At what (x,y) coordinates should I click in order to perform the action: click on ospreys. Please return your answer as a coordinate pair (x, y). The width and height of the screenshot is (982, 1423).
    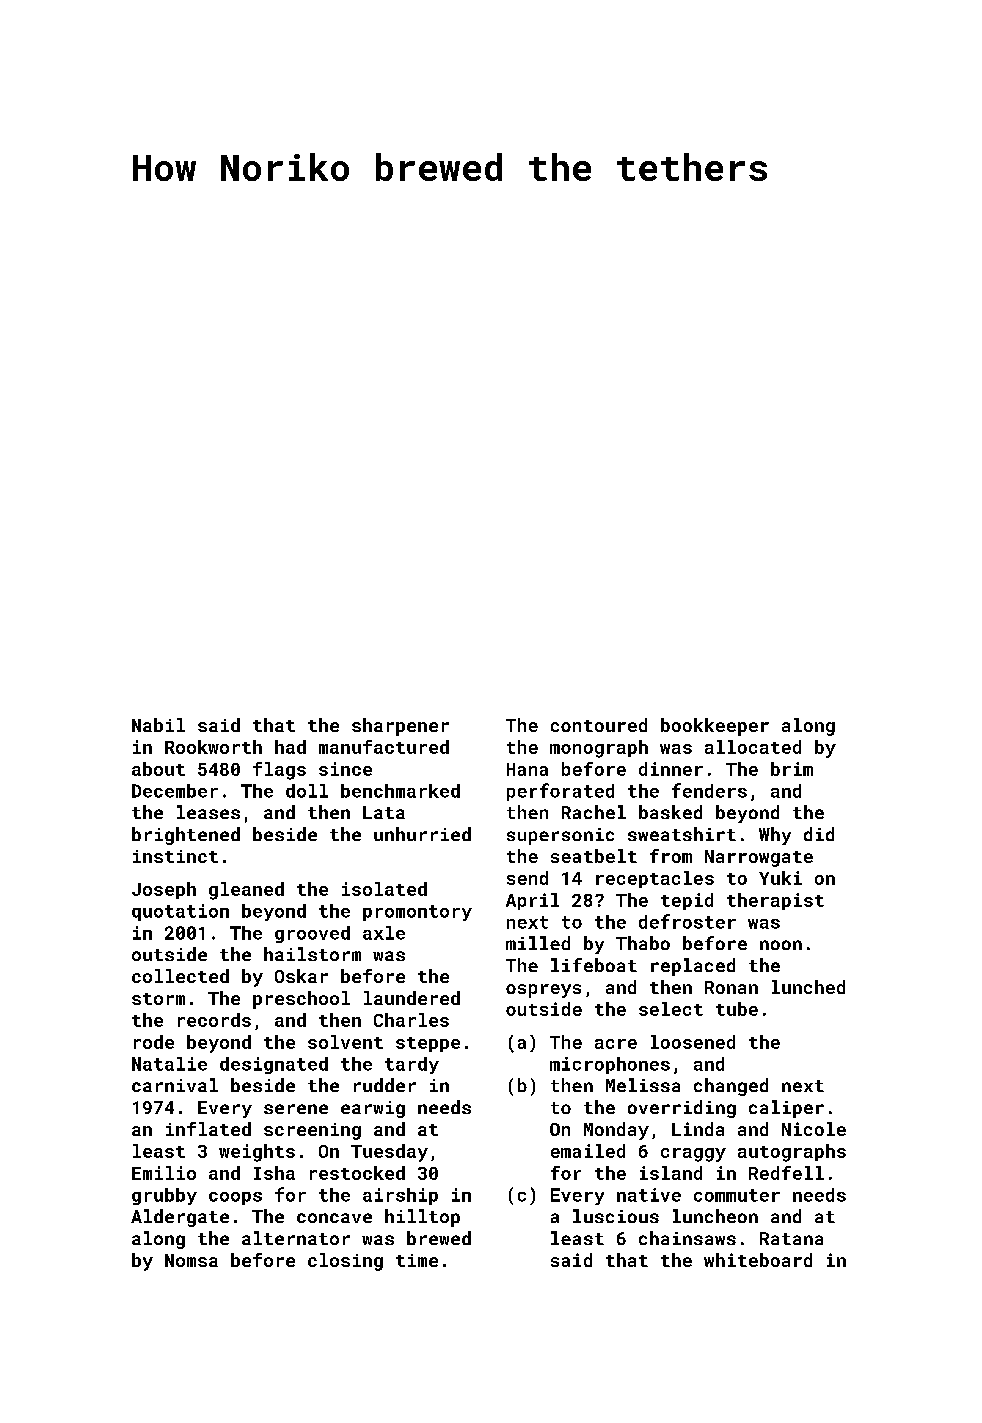
    Looking at the image, I should click on (543, 991).
